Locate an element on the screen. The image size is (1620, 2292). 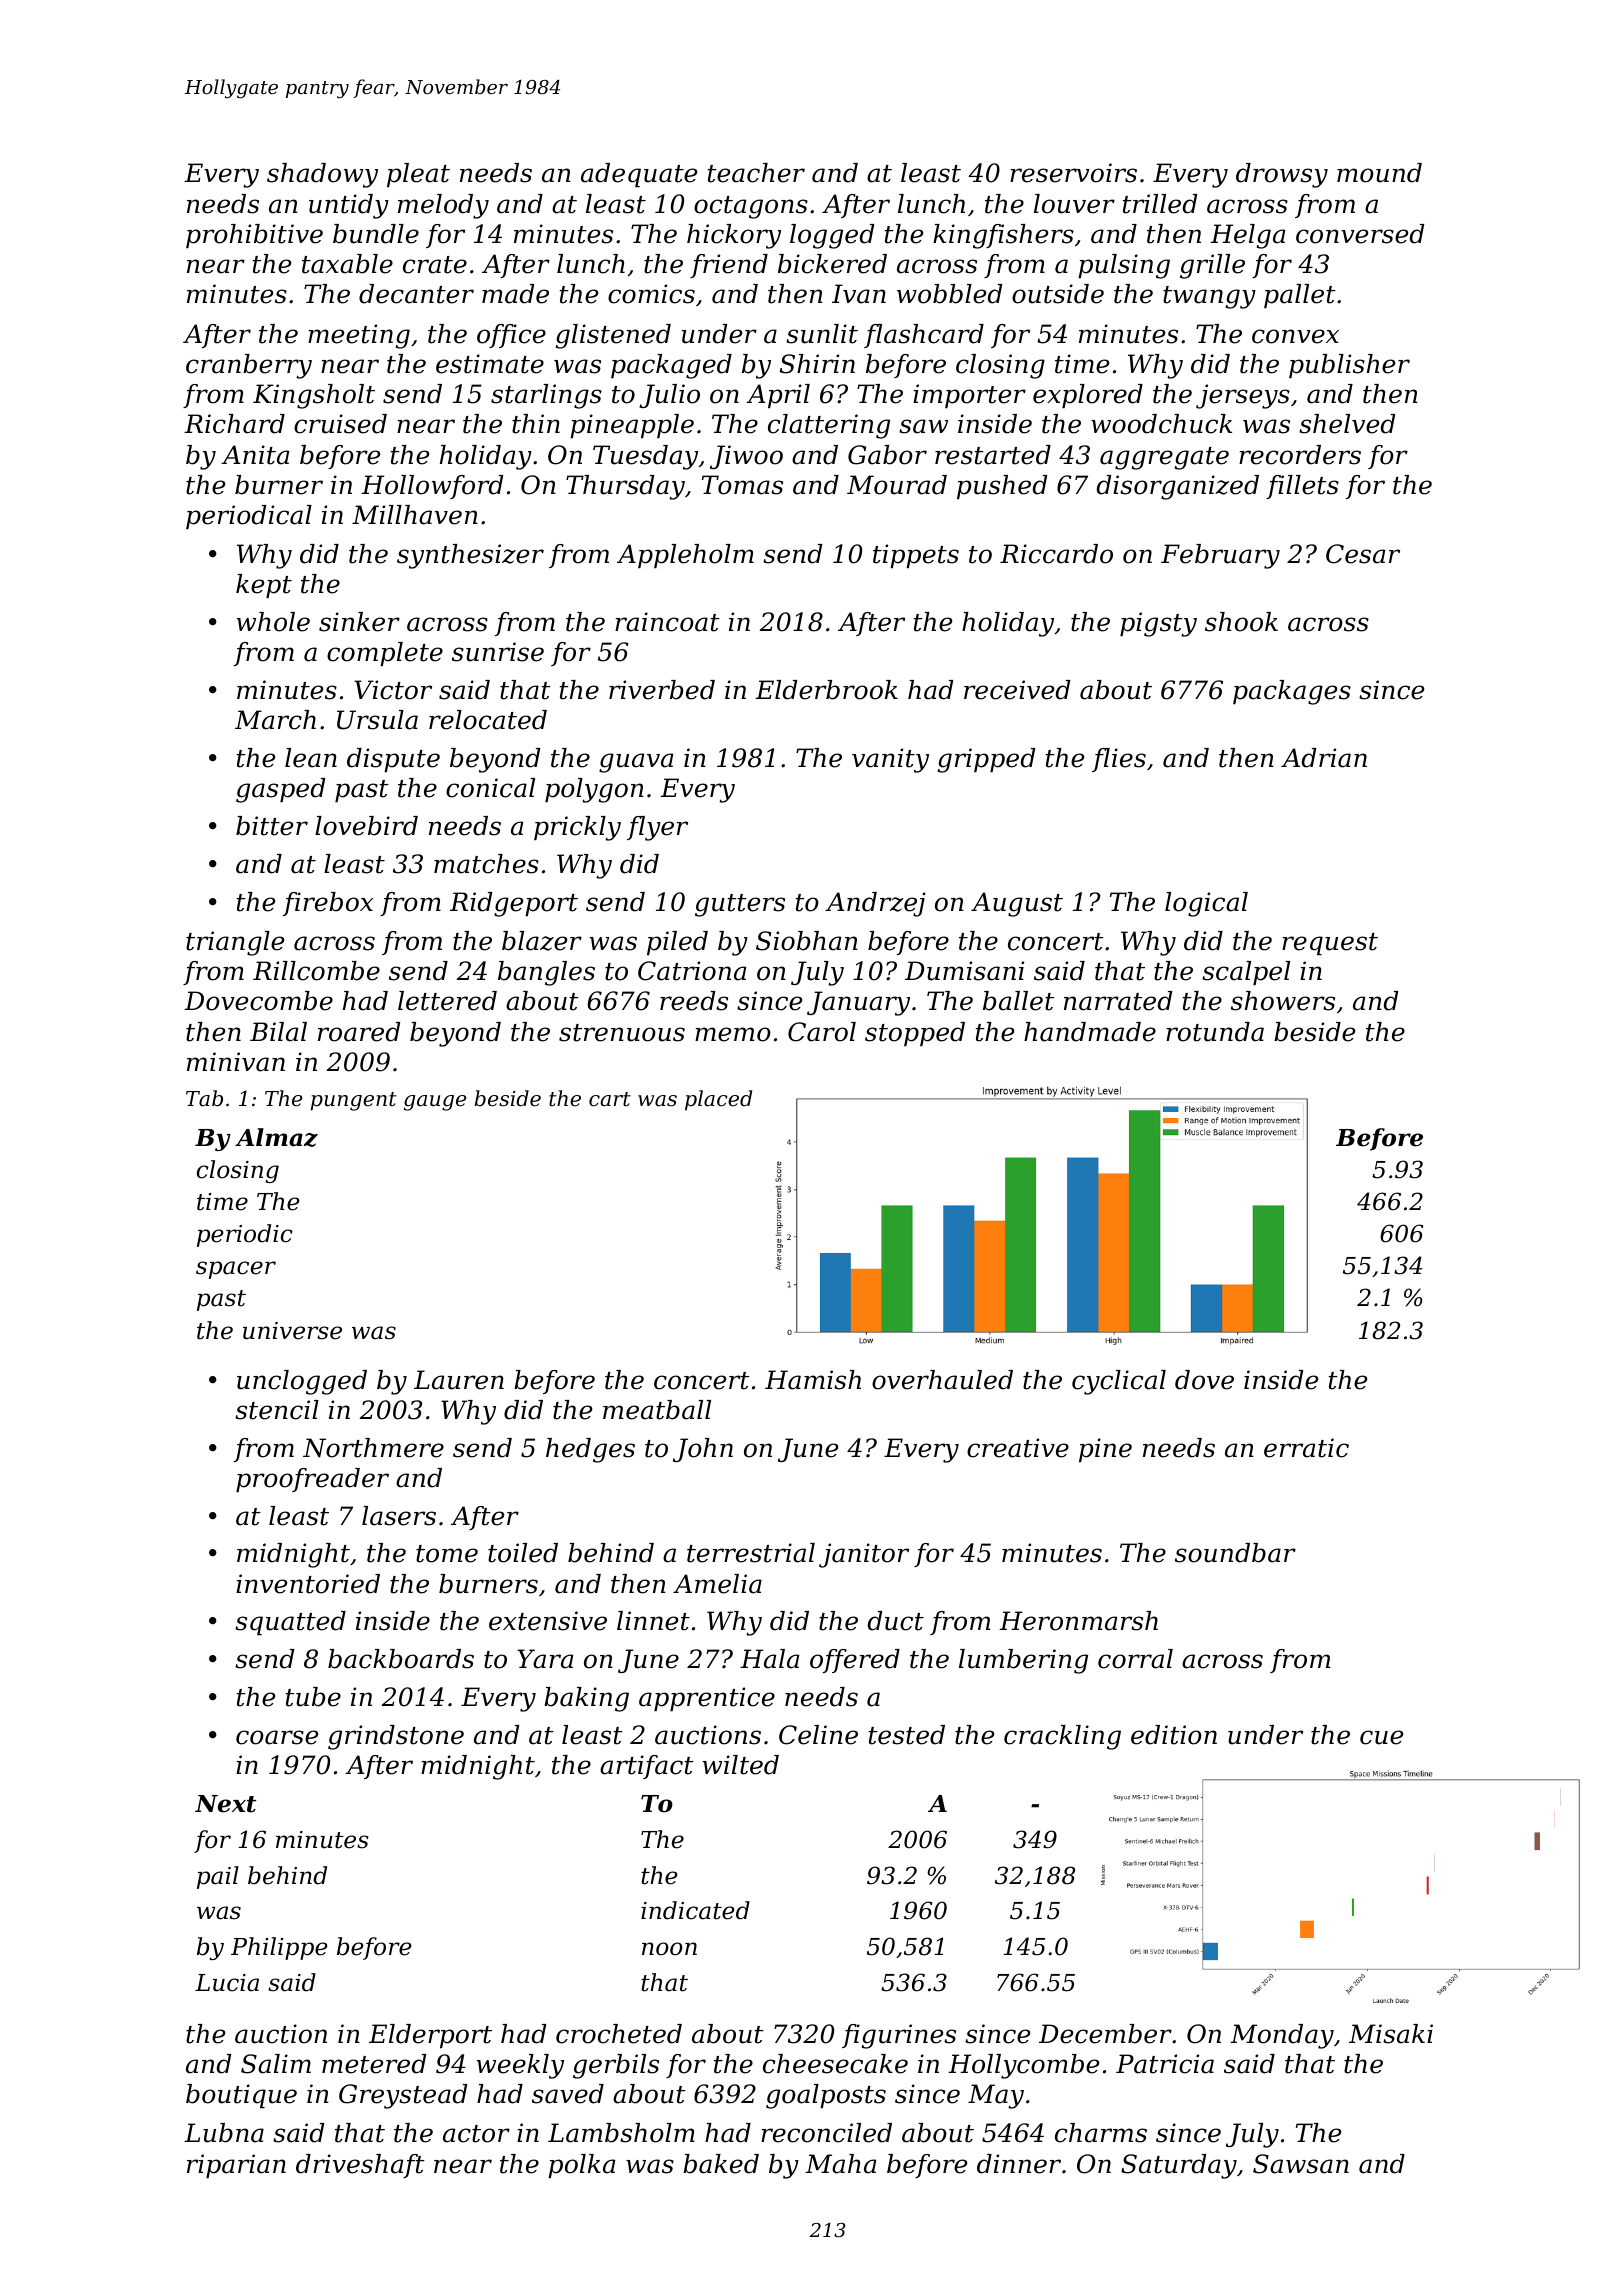
universe is located at coordinates (292, 1331).
